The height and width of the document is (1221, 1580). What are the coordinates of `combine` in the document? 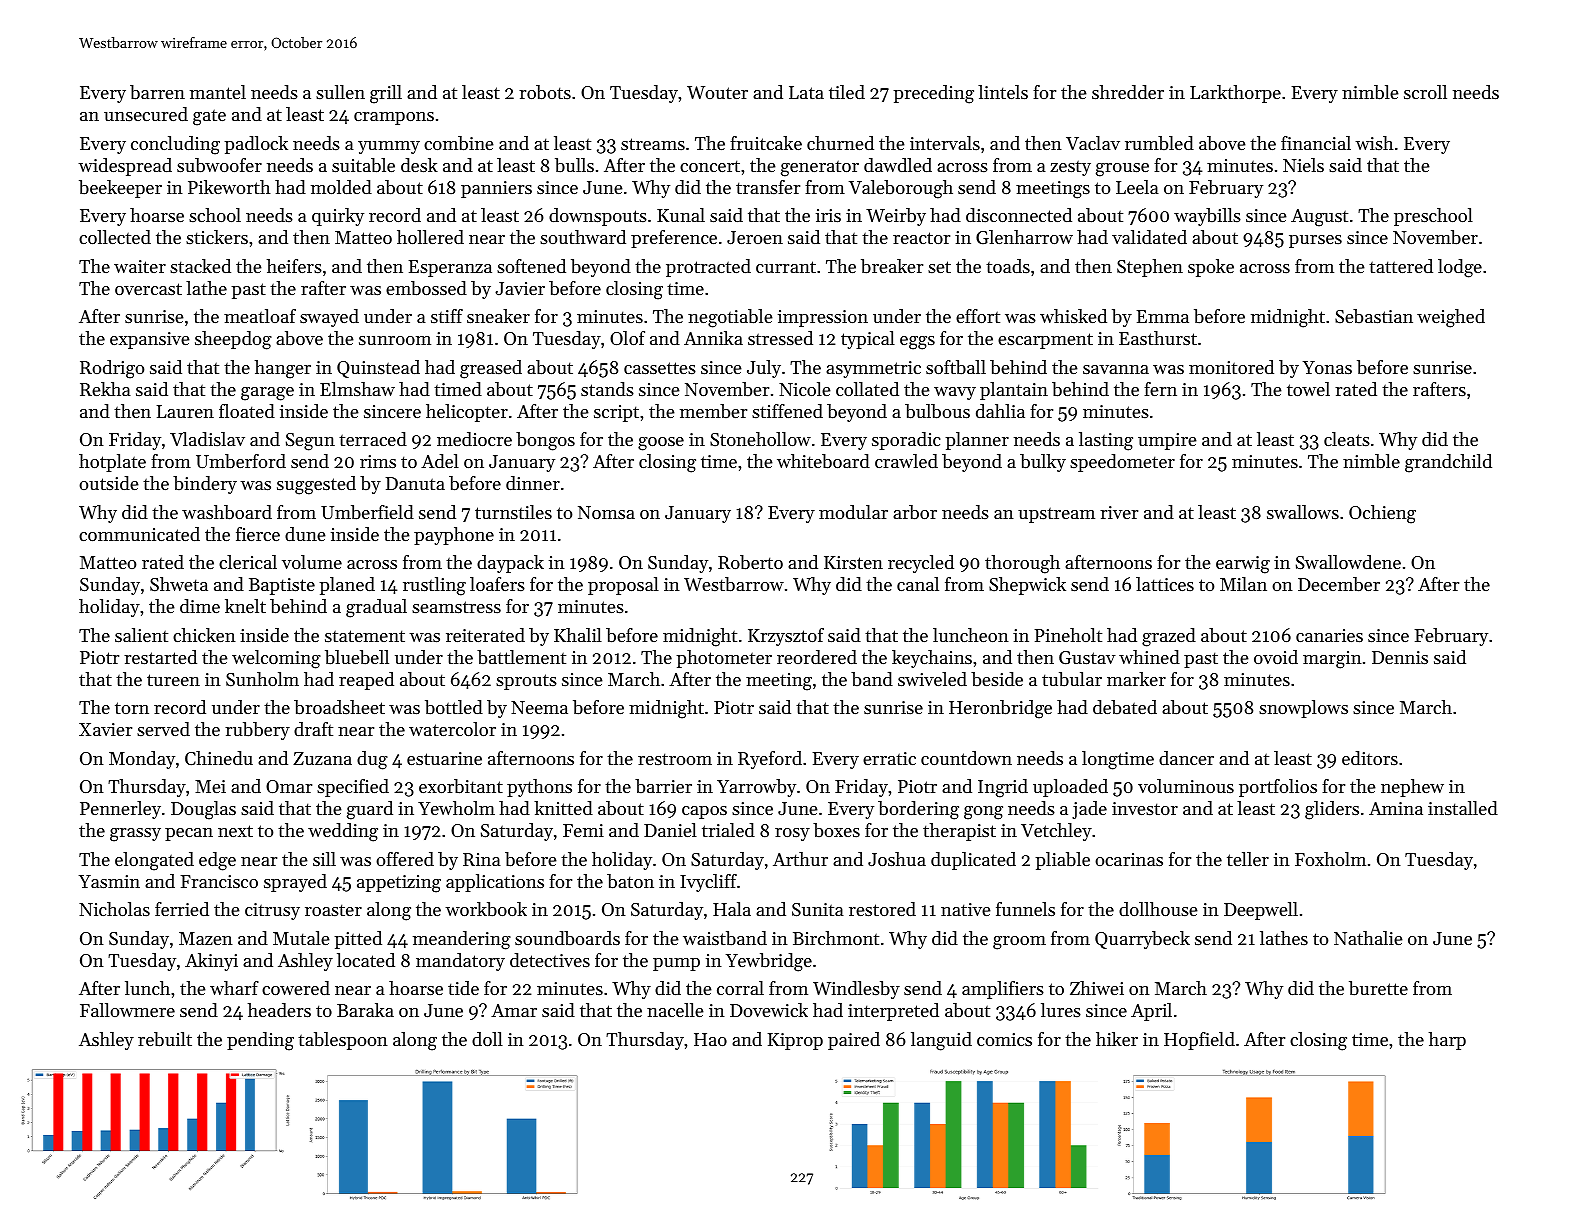 It's located at (459, 143).
